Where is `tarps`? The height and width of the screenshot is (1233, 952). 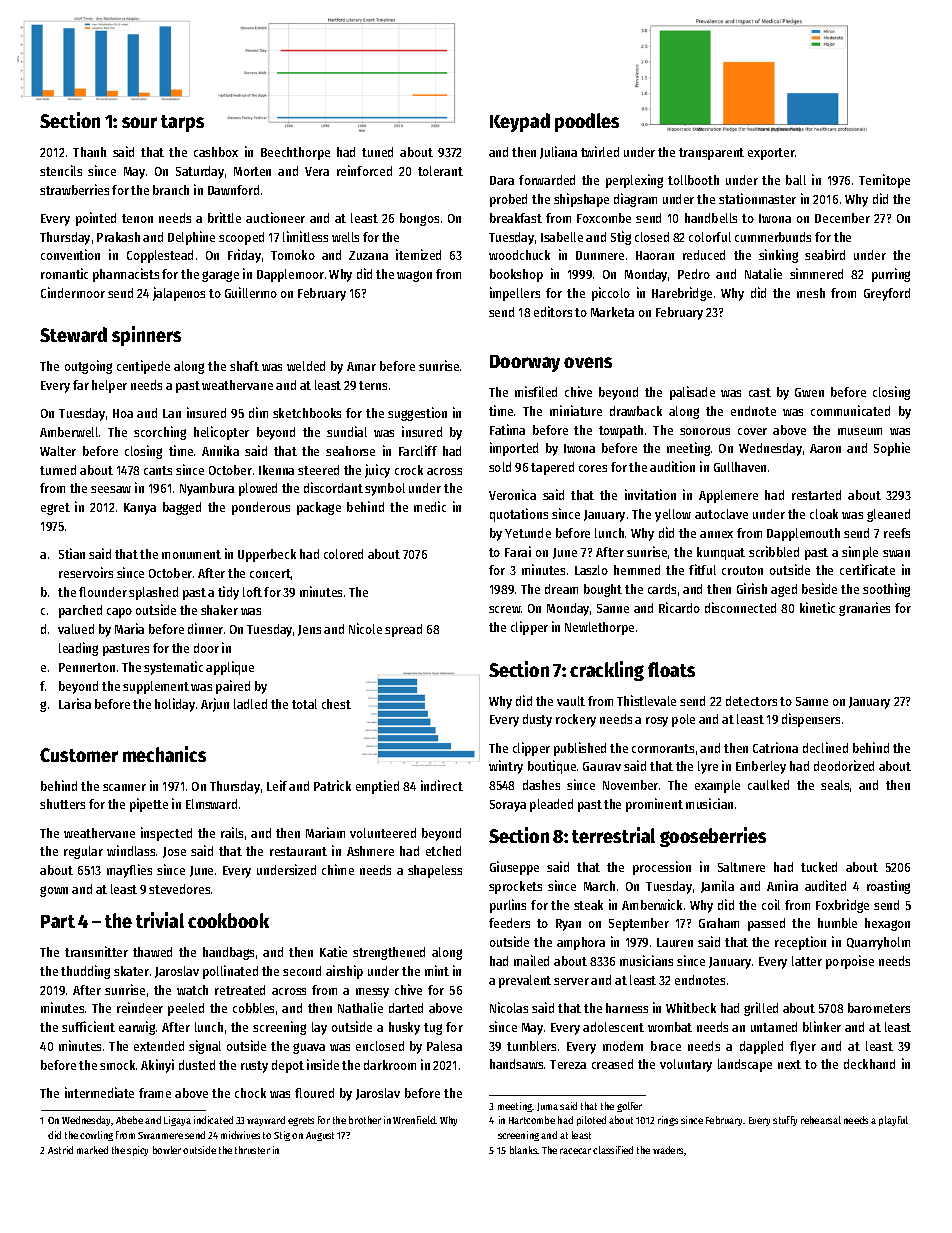 tarps is located at coordinates (182, 123).
